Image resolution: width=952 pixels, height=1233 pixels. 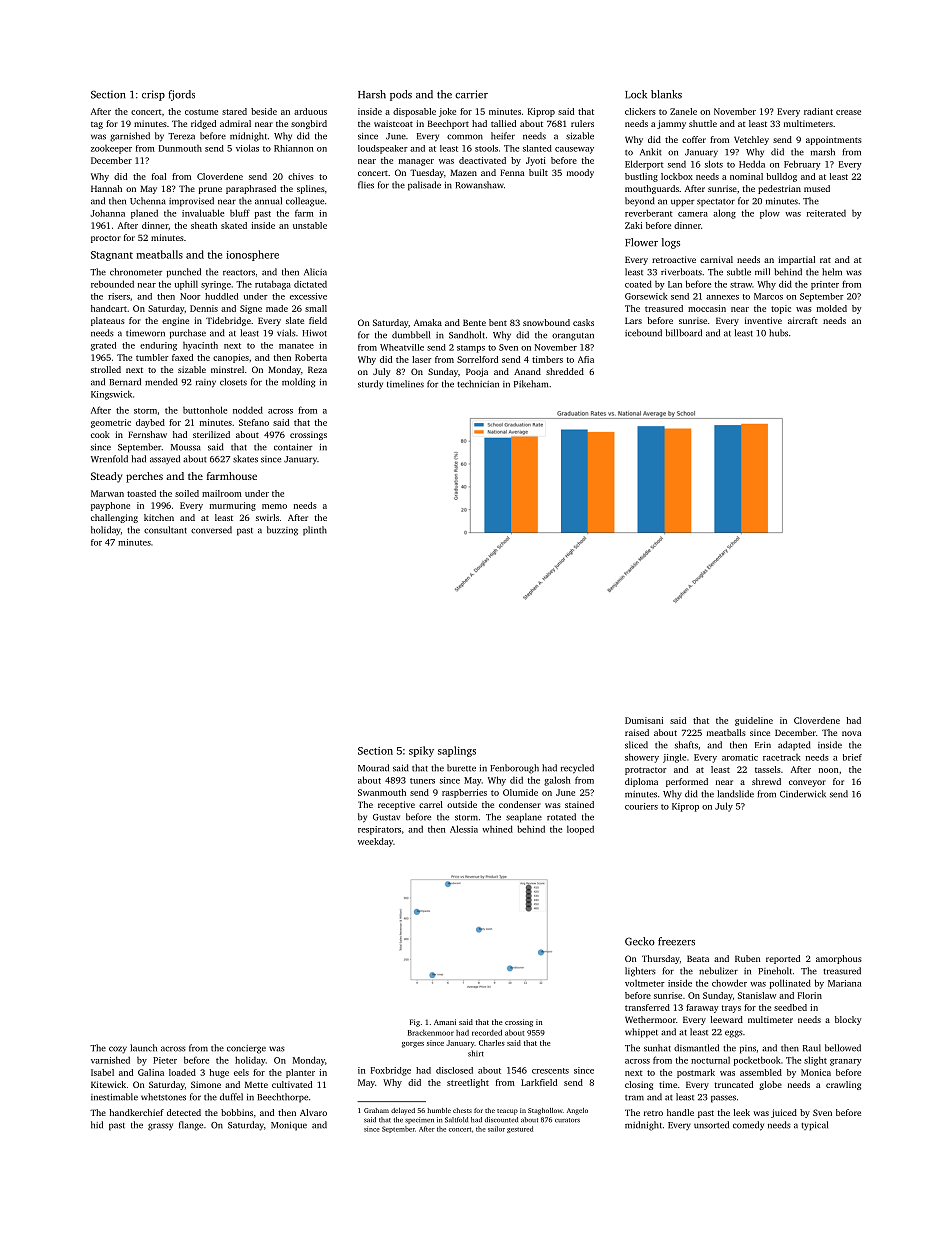 What do you see at coordinates (373, 768) in the screenshot?
I see `Mourad` at bounding box center [373, 768].
